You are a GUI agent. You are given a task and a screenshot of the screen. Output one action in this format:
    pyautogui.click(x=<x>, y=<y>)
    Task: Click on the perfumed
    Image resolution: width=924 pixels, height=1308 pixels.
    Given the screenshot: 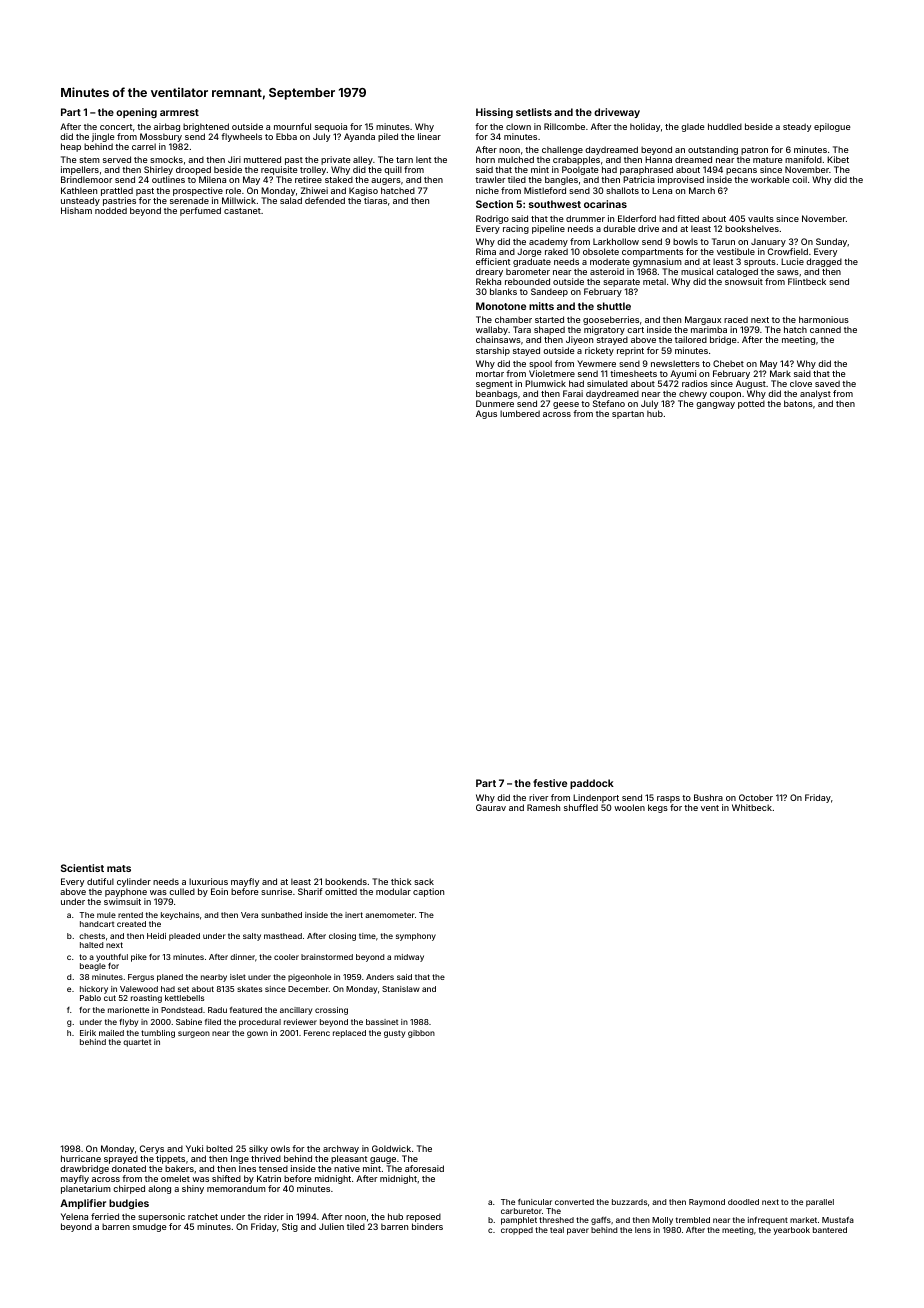 What is the action you would take?
    pyautogui.click(x=200, y=211)
